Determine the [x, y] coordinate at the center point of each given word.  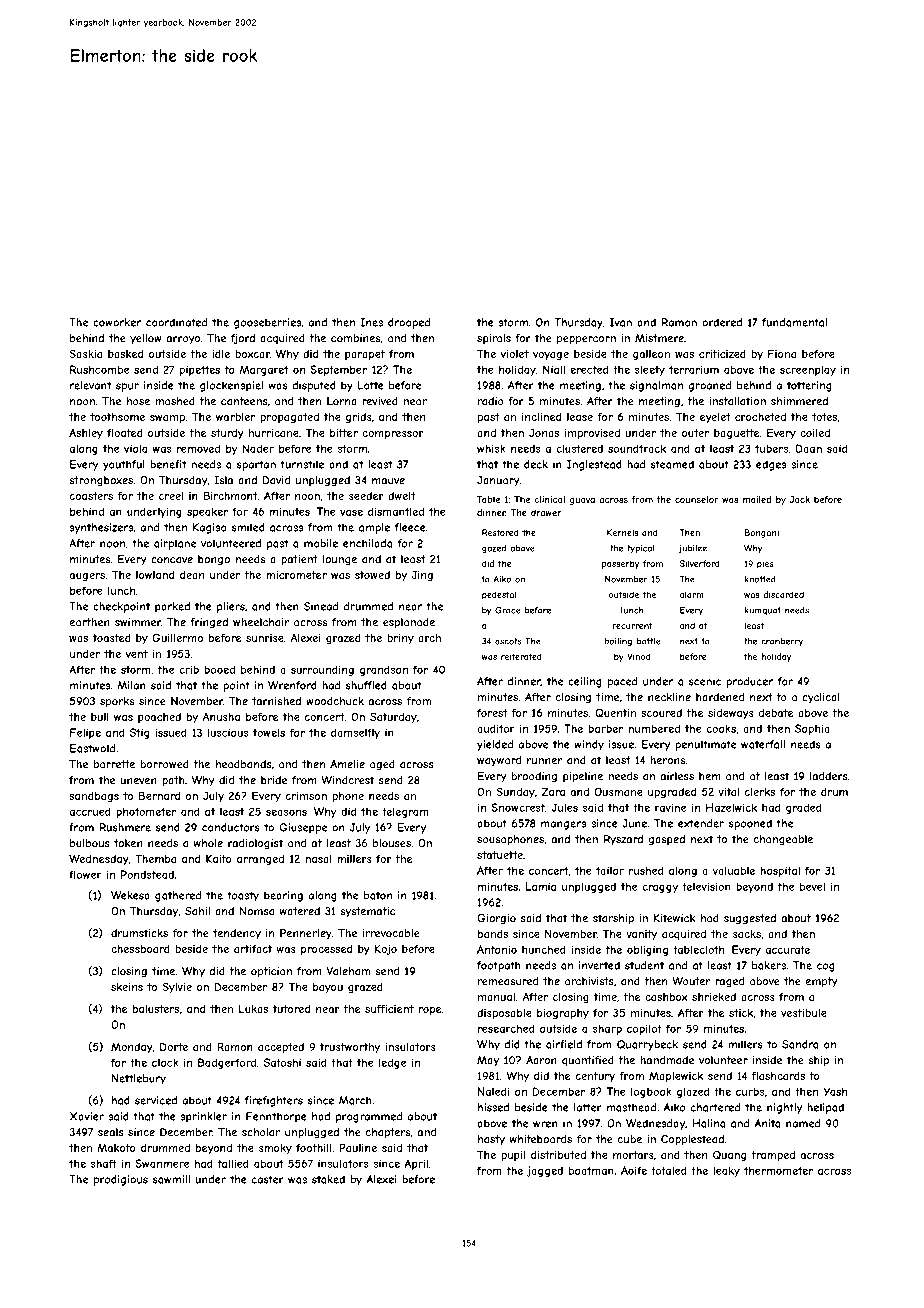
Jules [565, 807]
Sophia [812, 729]
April [416, 1164]
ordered [722, 322]
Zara [553, 791]
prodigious [121, 1180]
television [706, 886]
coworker [117, 322]
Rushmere [125, 827]
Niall [554, 369]
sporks [117, 702]
